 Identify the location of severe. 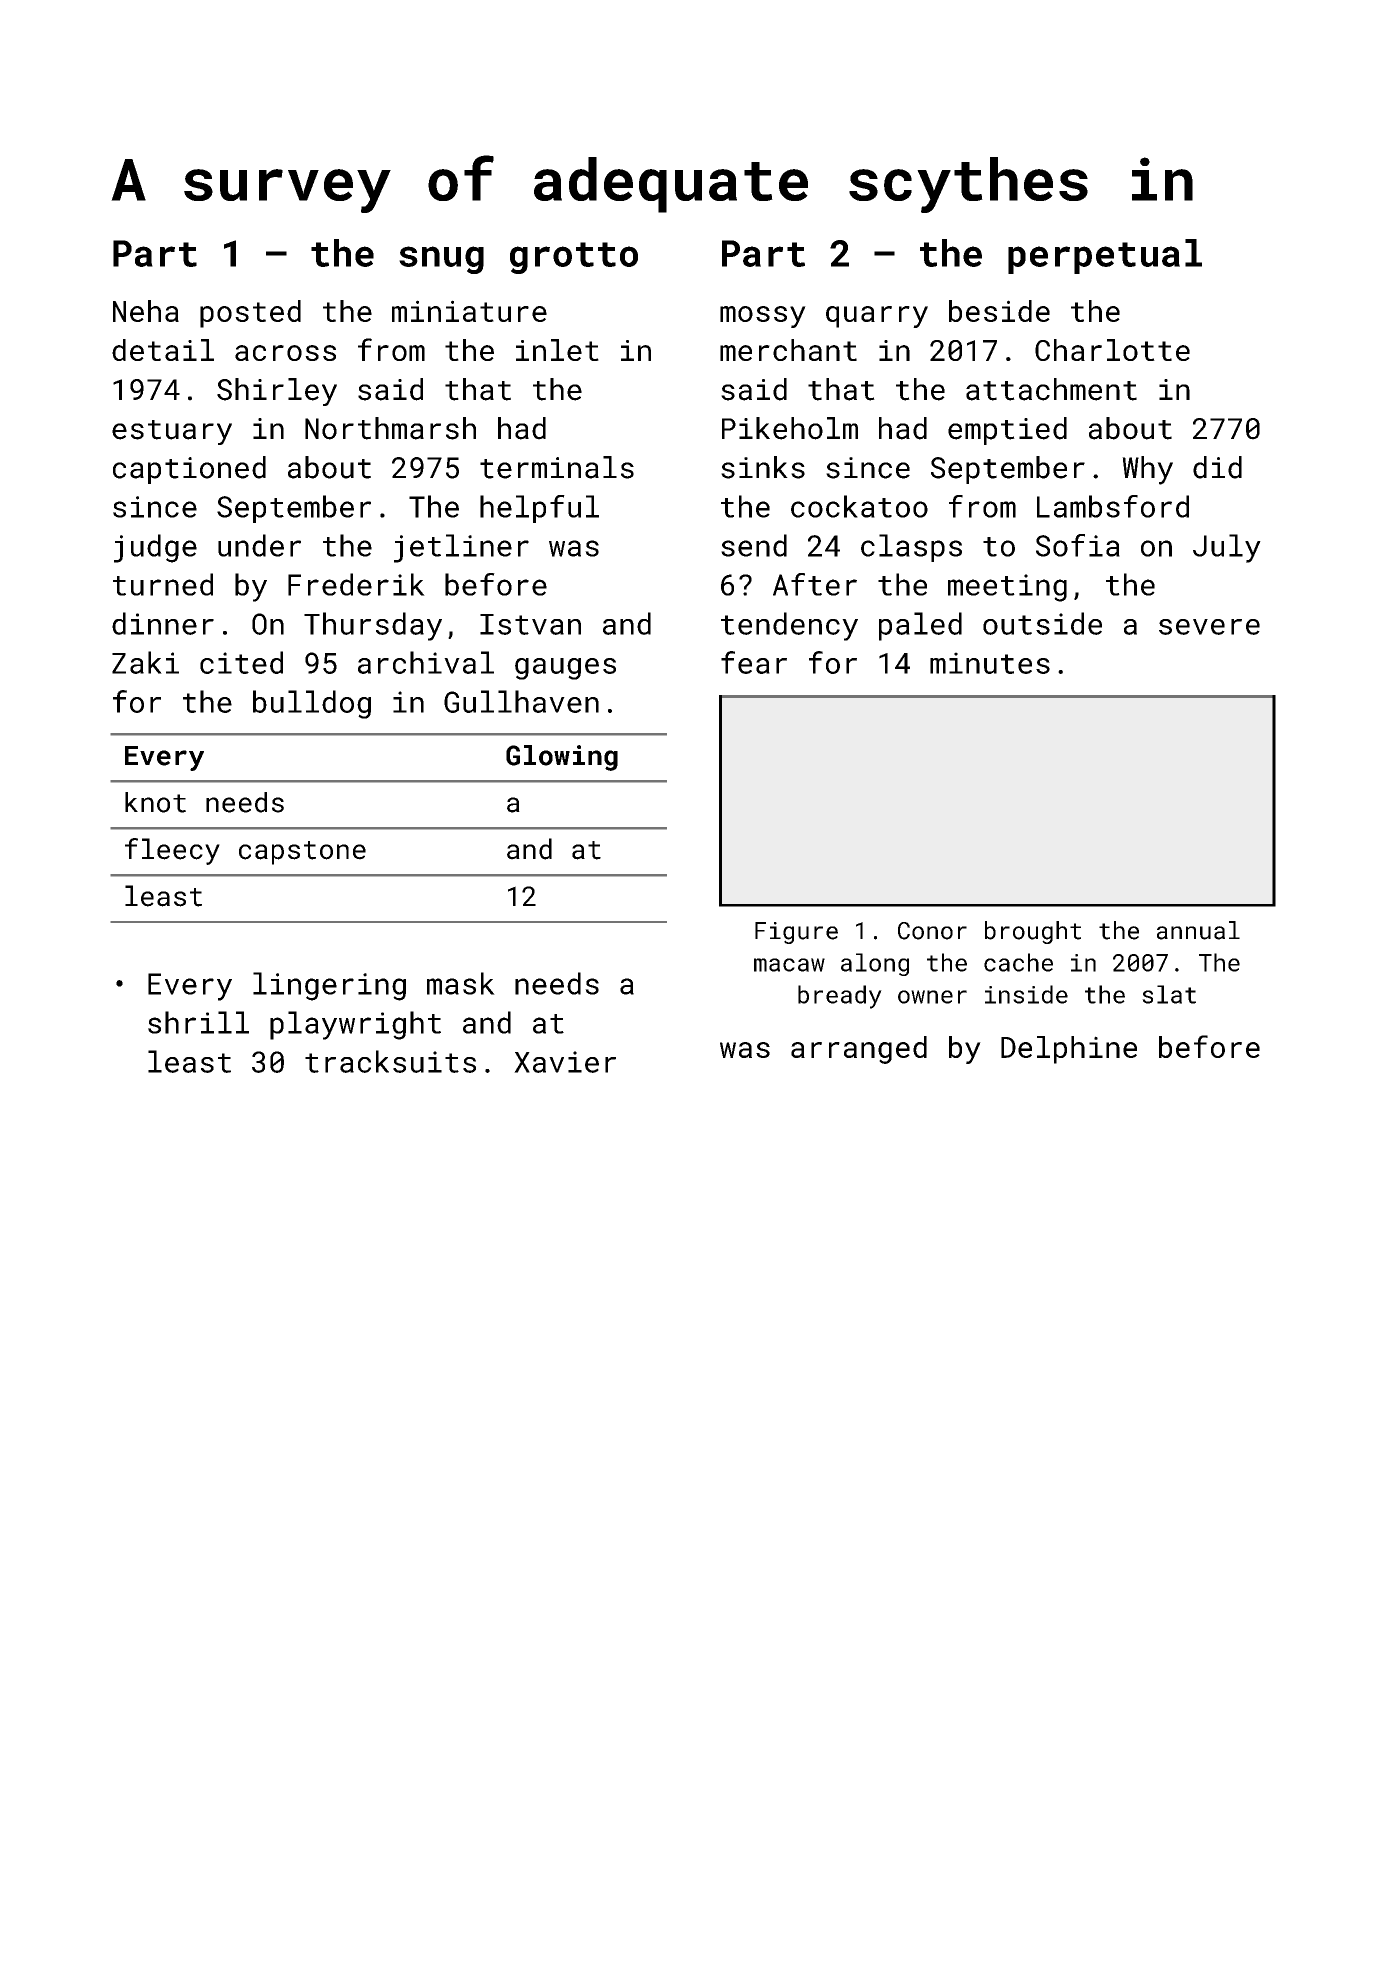
(1209, 627).
